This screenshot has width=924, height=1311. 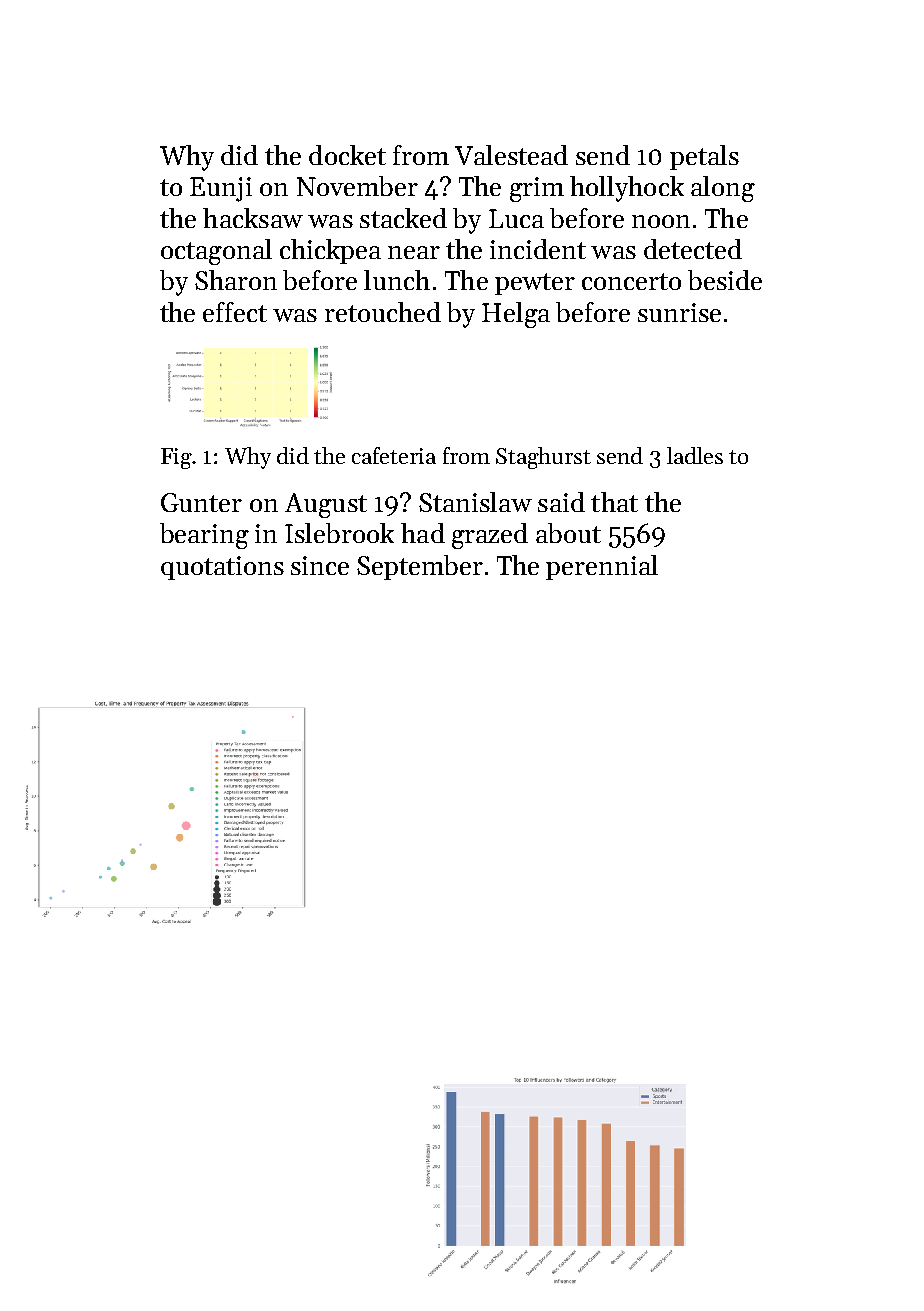 I want to click on Sharon, so click(x=236, y=280).
